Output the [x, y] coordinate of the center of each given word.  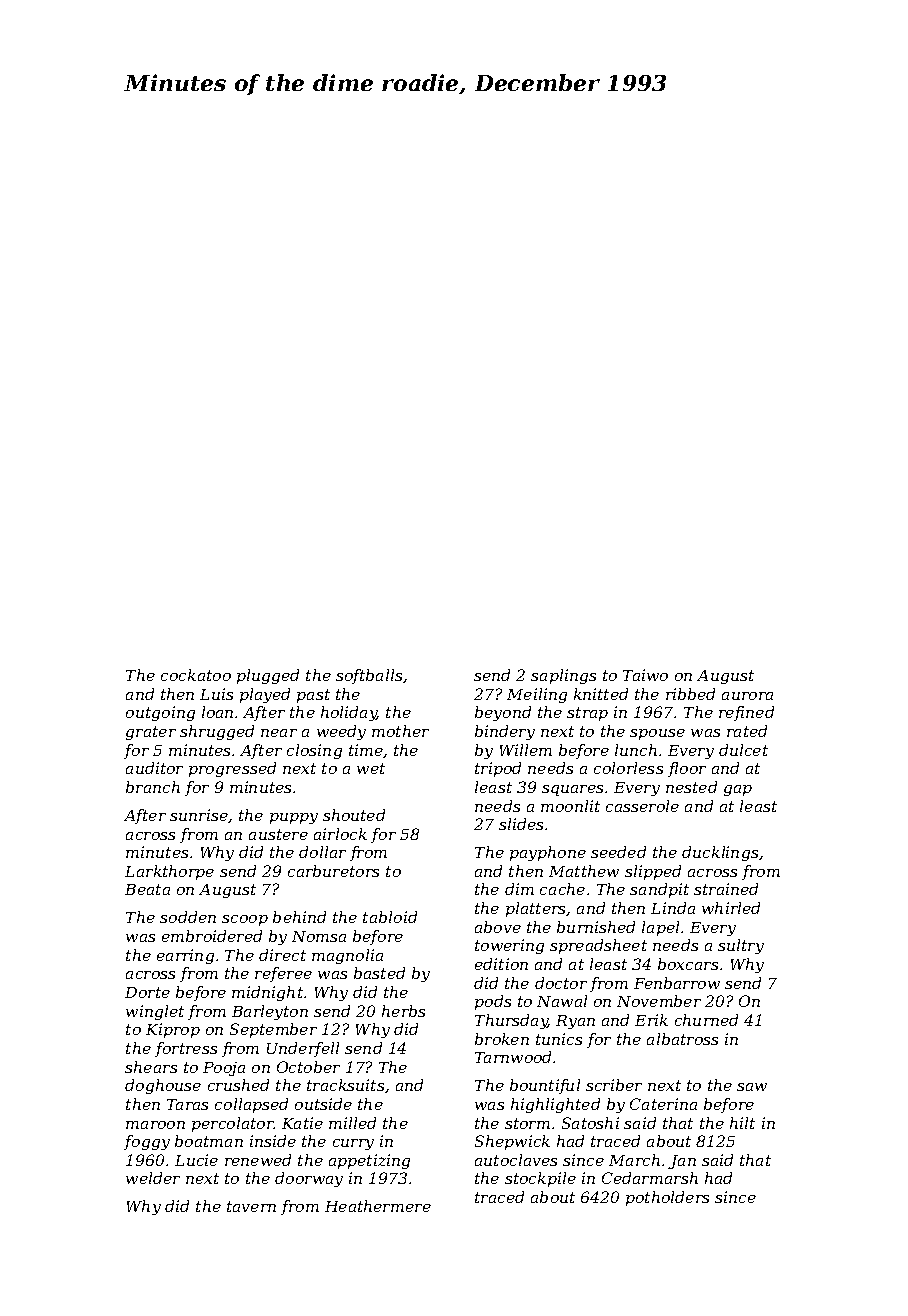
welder [153, 1178]
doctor [561, 983]
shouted [354, 815]
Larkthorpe [169, 872]
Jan [682, 1162]
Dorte [147, 992]
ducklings [720, 853]
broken [502, 1039]
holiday [349, 713]
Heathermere [378, 1206]
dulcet [743, 750]
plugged [268, 676]
